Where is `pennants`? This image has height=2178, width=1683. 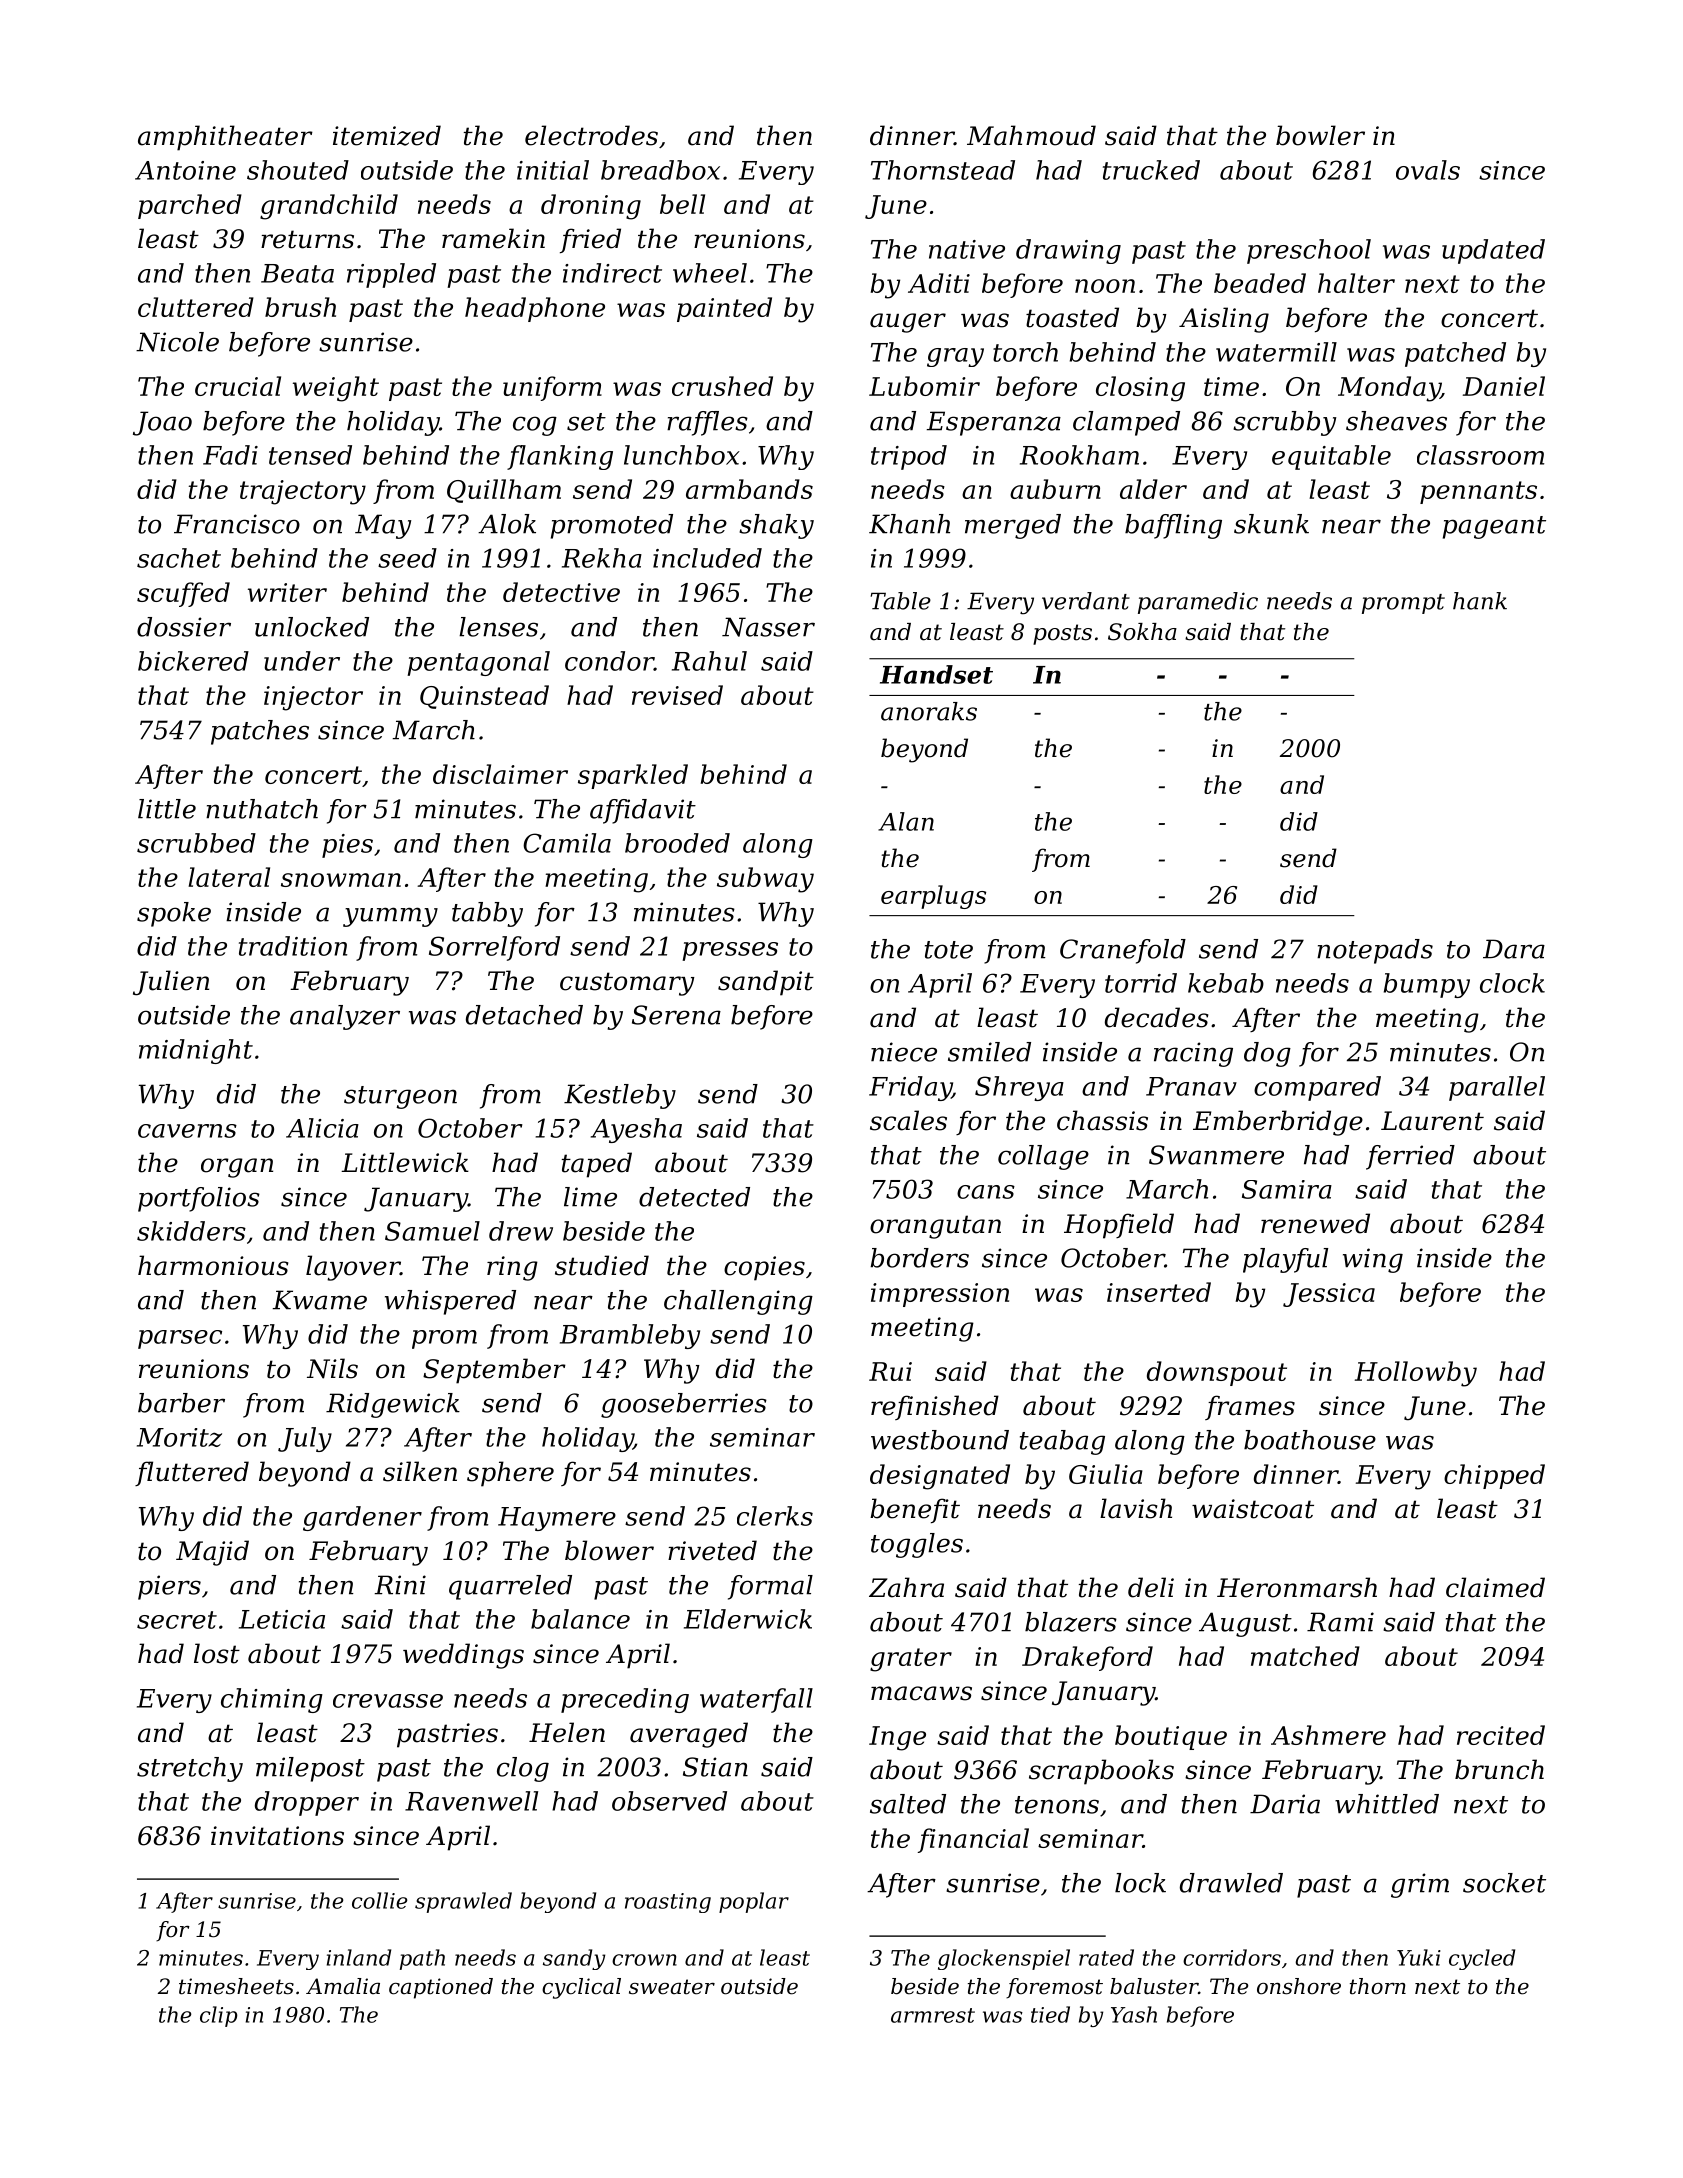 pennants is located at coordinates (1478, 492).
